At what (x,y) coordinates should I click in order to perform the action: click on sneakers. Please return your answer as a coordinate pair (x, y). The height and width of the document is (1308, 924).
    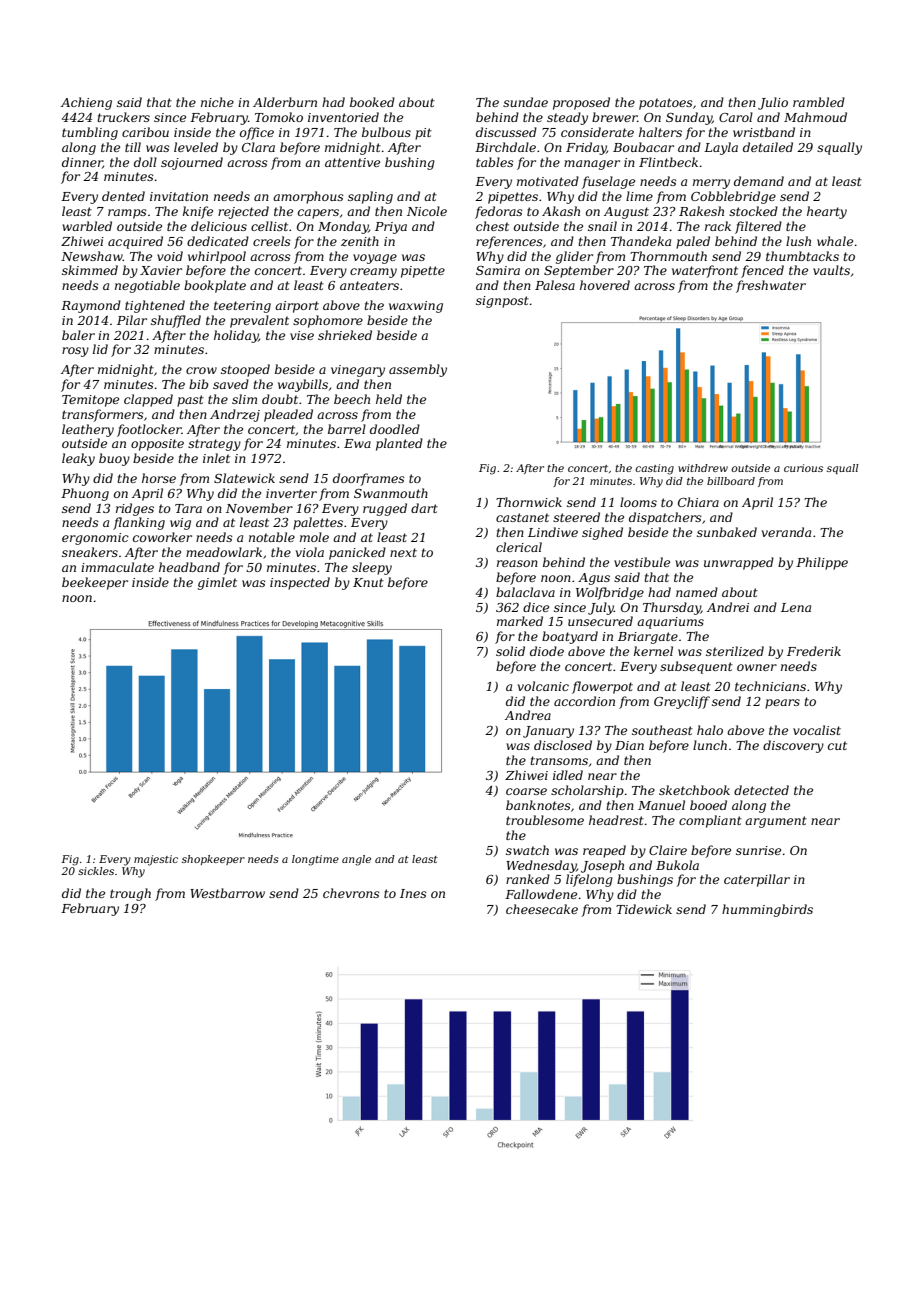
    Looking at the image, I should click on (90, 552).
